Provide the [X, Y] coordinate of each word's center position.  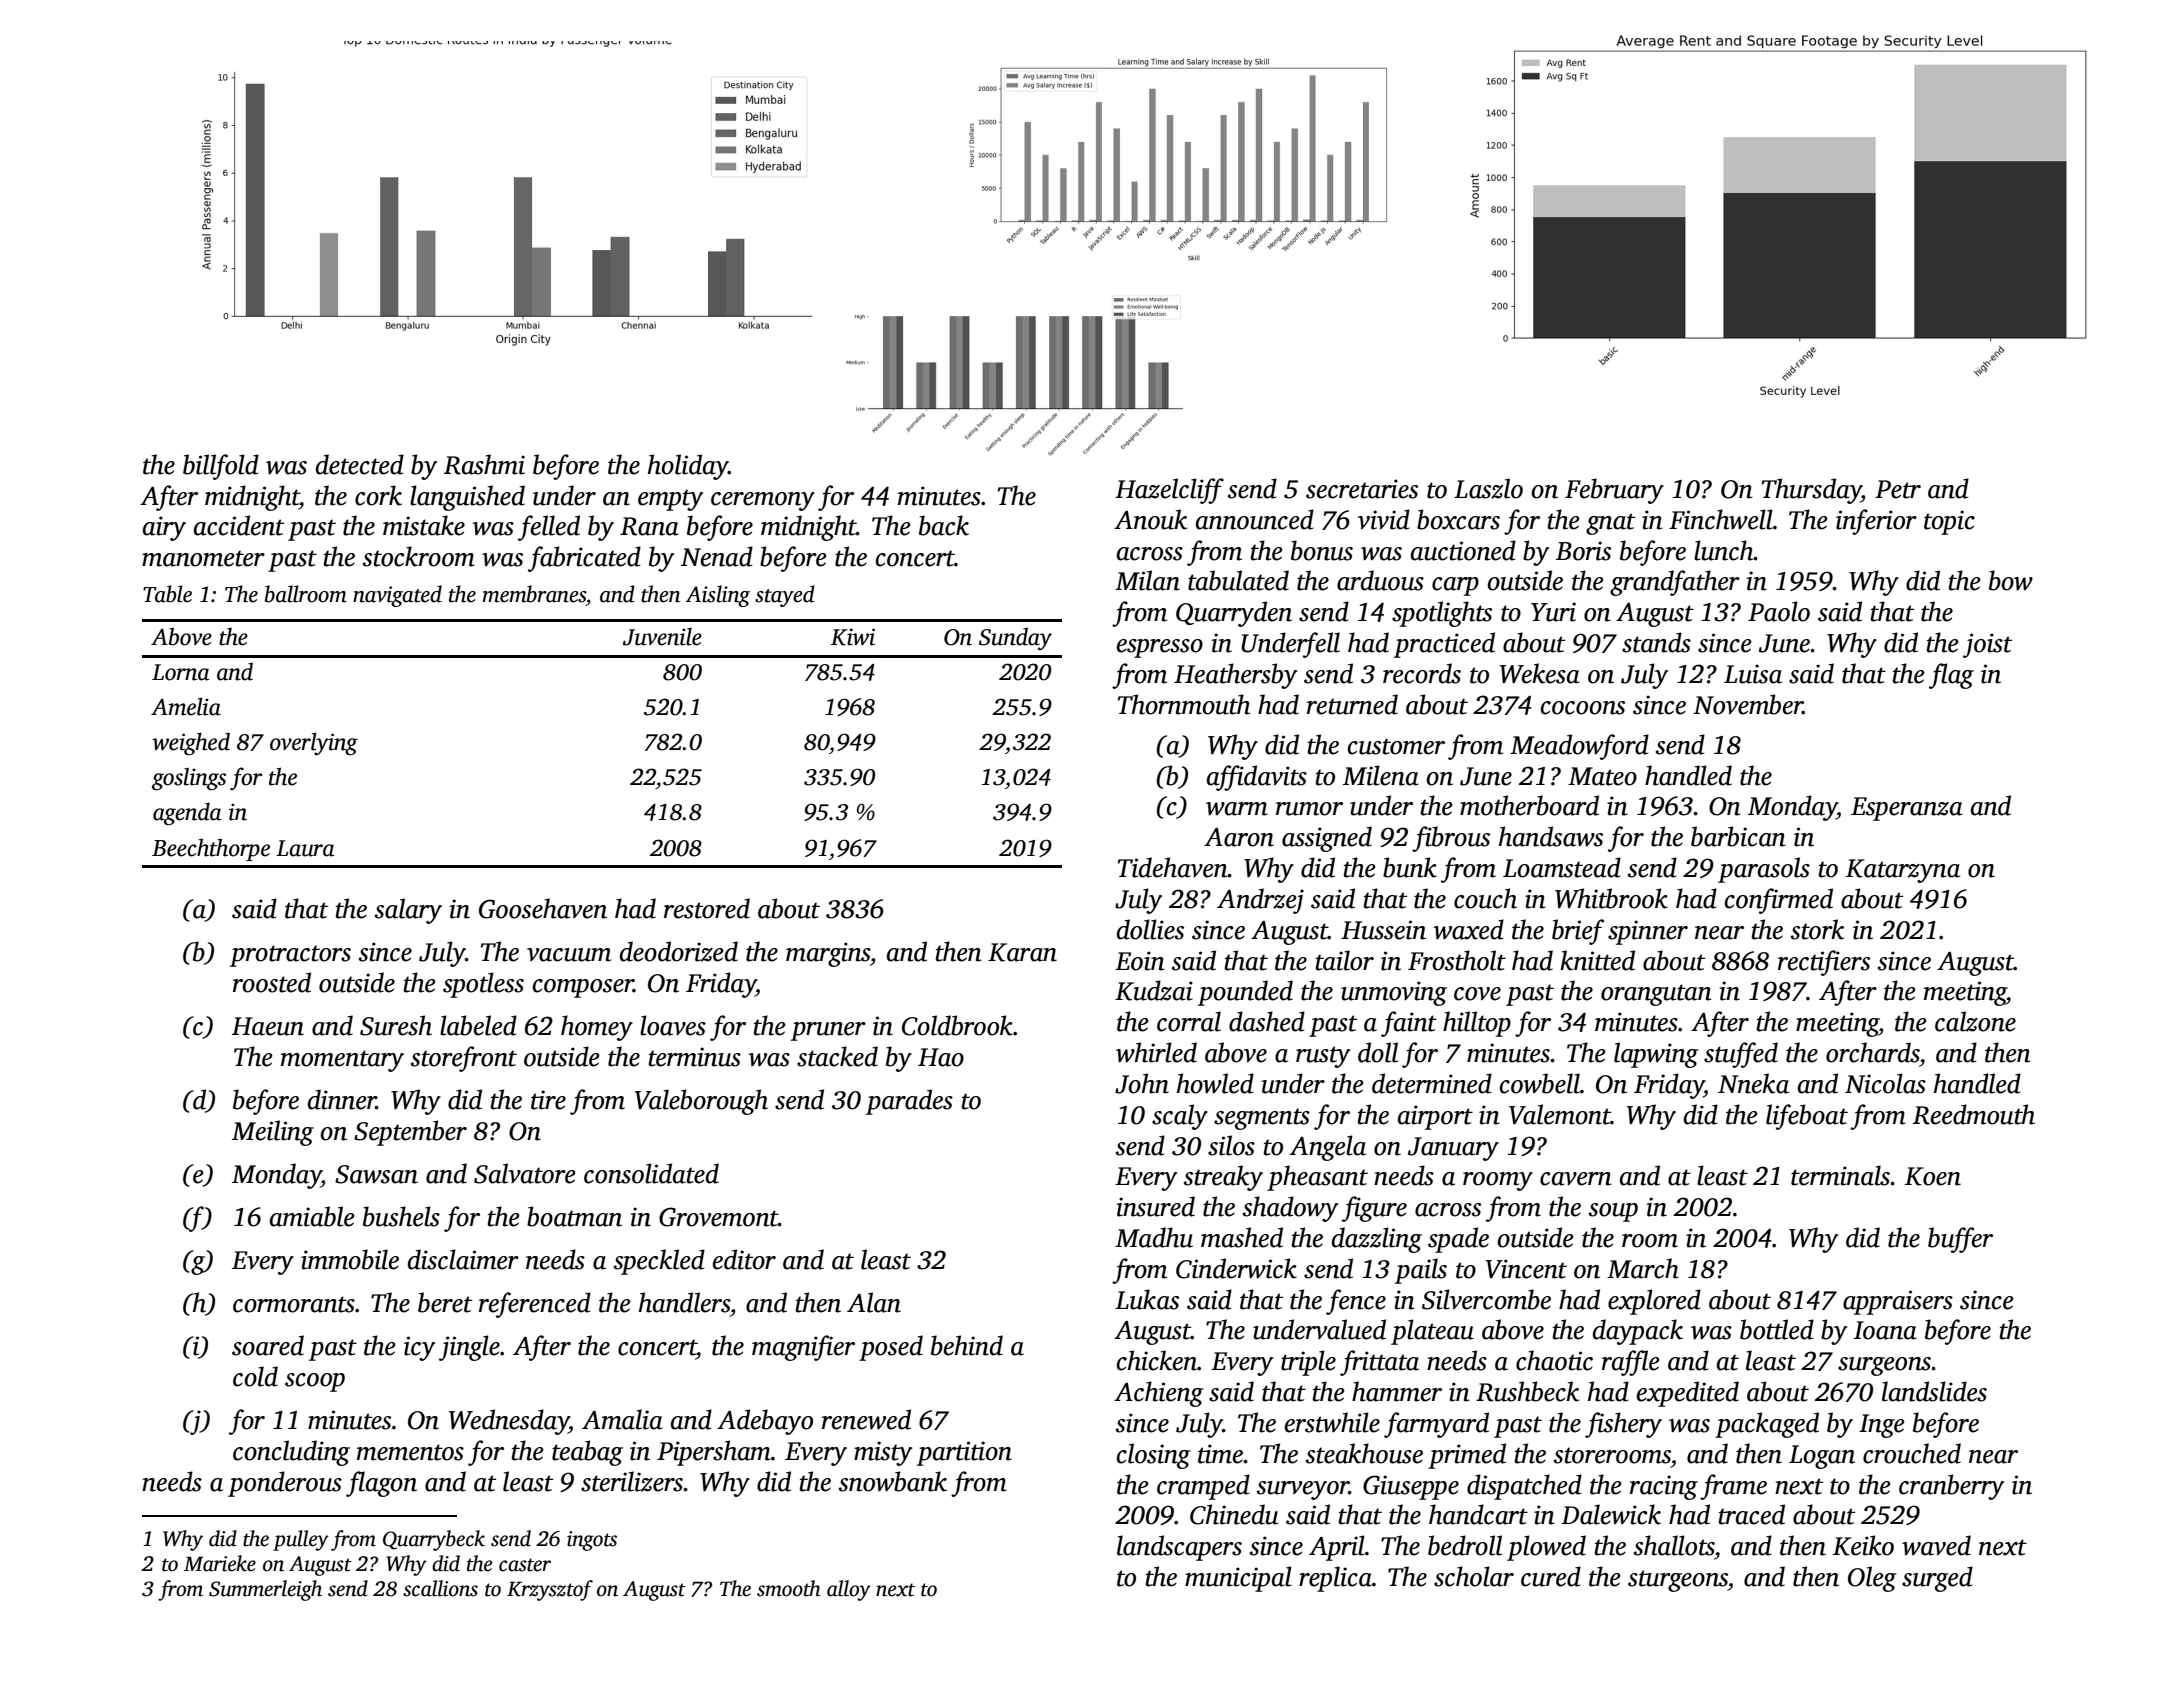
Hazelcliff [1169, 491]
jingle [469, 1348]
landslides [1934, 1391]
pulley [301, 1540]
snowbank [893, 1481]
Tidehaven [1173, 867]
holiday [688, 467]
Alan [874, 1302]
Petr [1898, 489]
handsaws [1551, 836]
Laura [305, 848]
